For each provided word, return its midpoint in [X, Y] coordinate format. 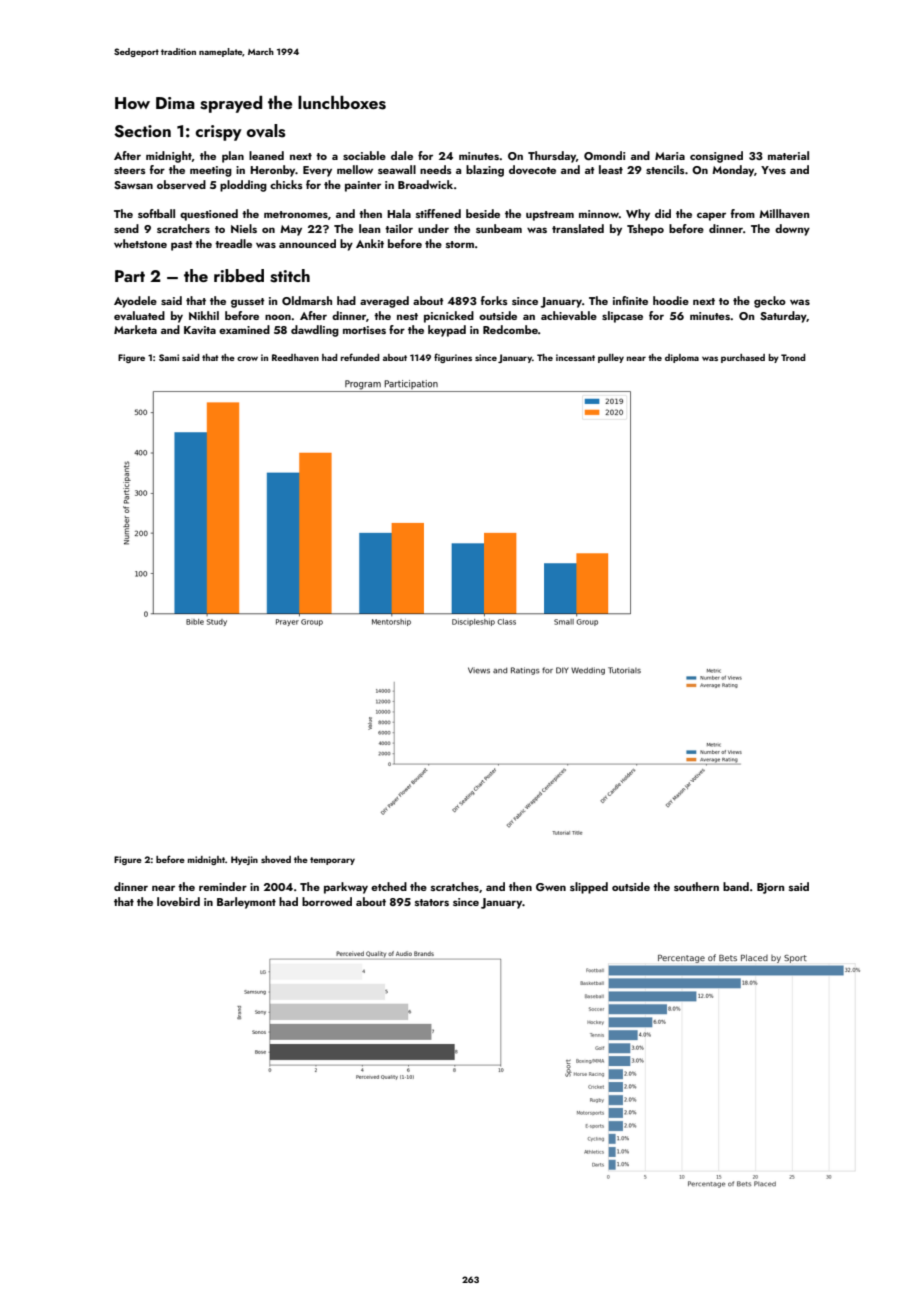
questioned [209, 215]
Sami [169, 357]
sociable [364, 155]
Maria [670, 156]
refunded [360, 357]
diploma [682, 358]
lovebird [178, 901]
